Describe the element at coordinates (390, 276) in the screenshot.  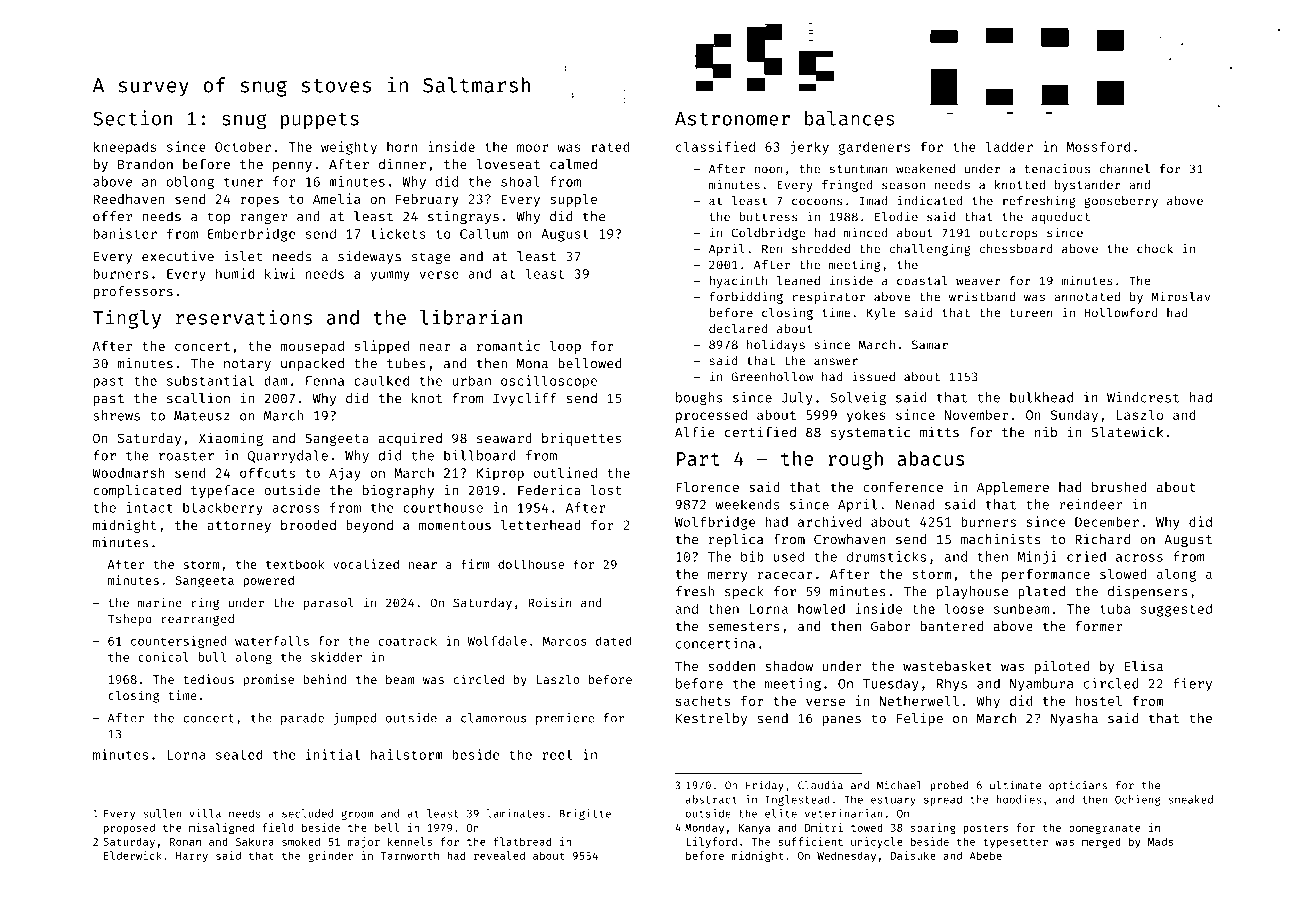
I see `yummy` at that location.
